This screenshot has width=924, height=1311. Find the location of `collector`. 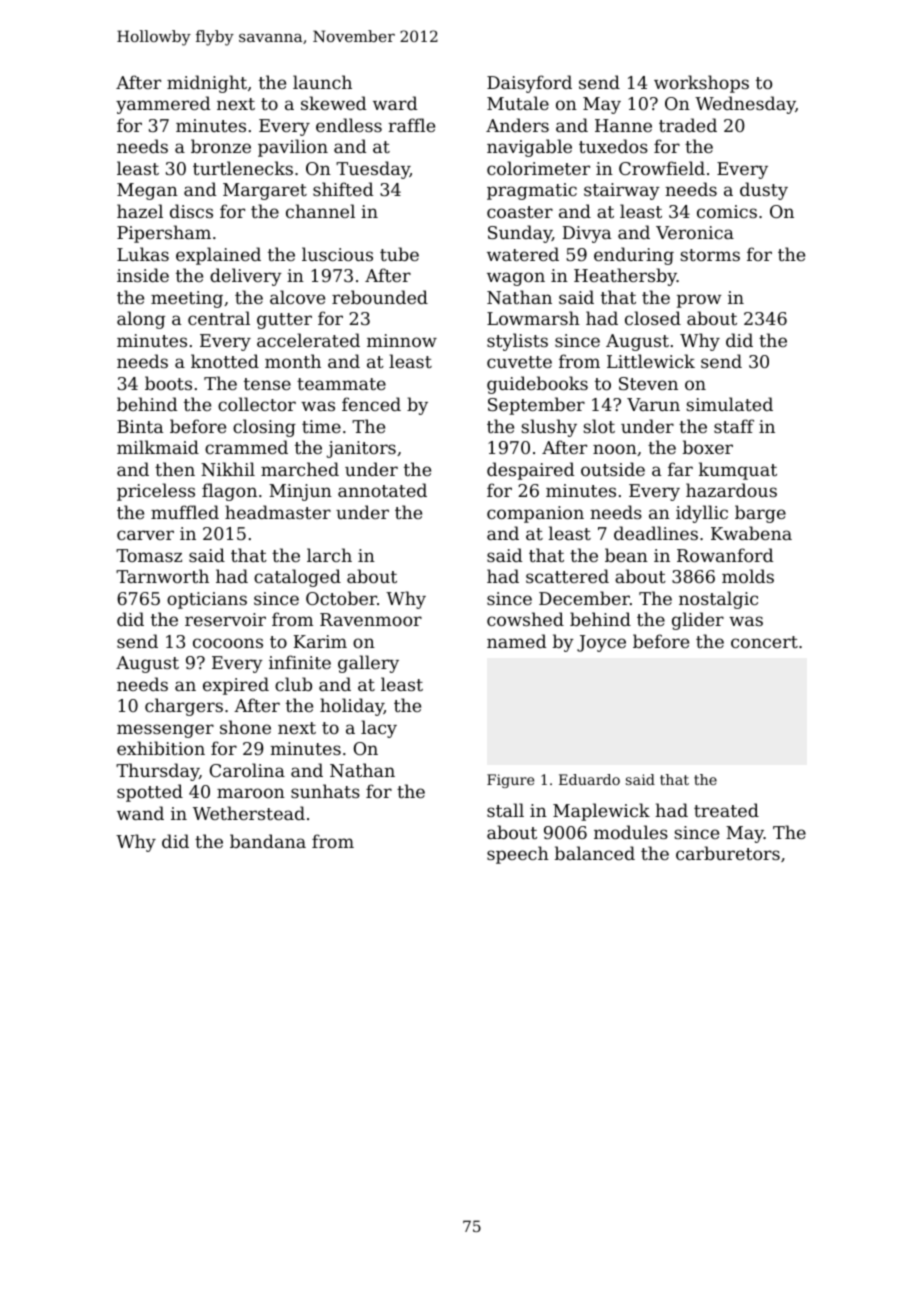

collector is located at coordinates (257, 404).
